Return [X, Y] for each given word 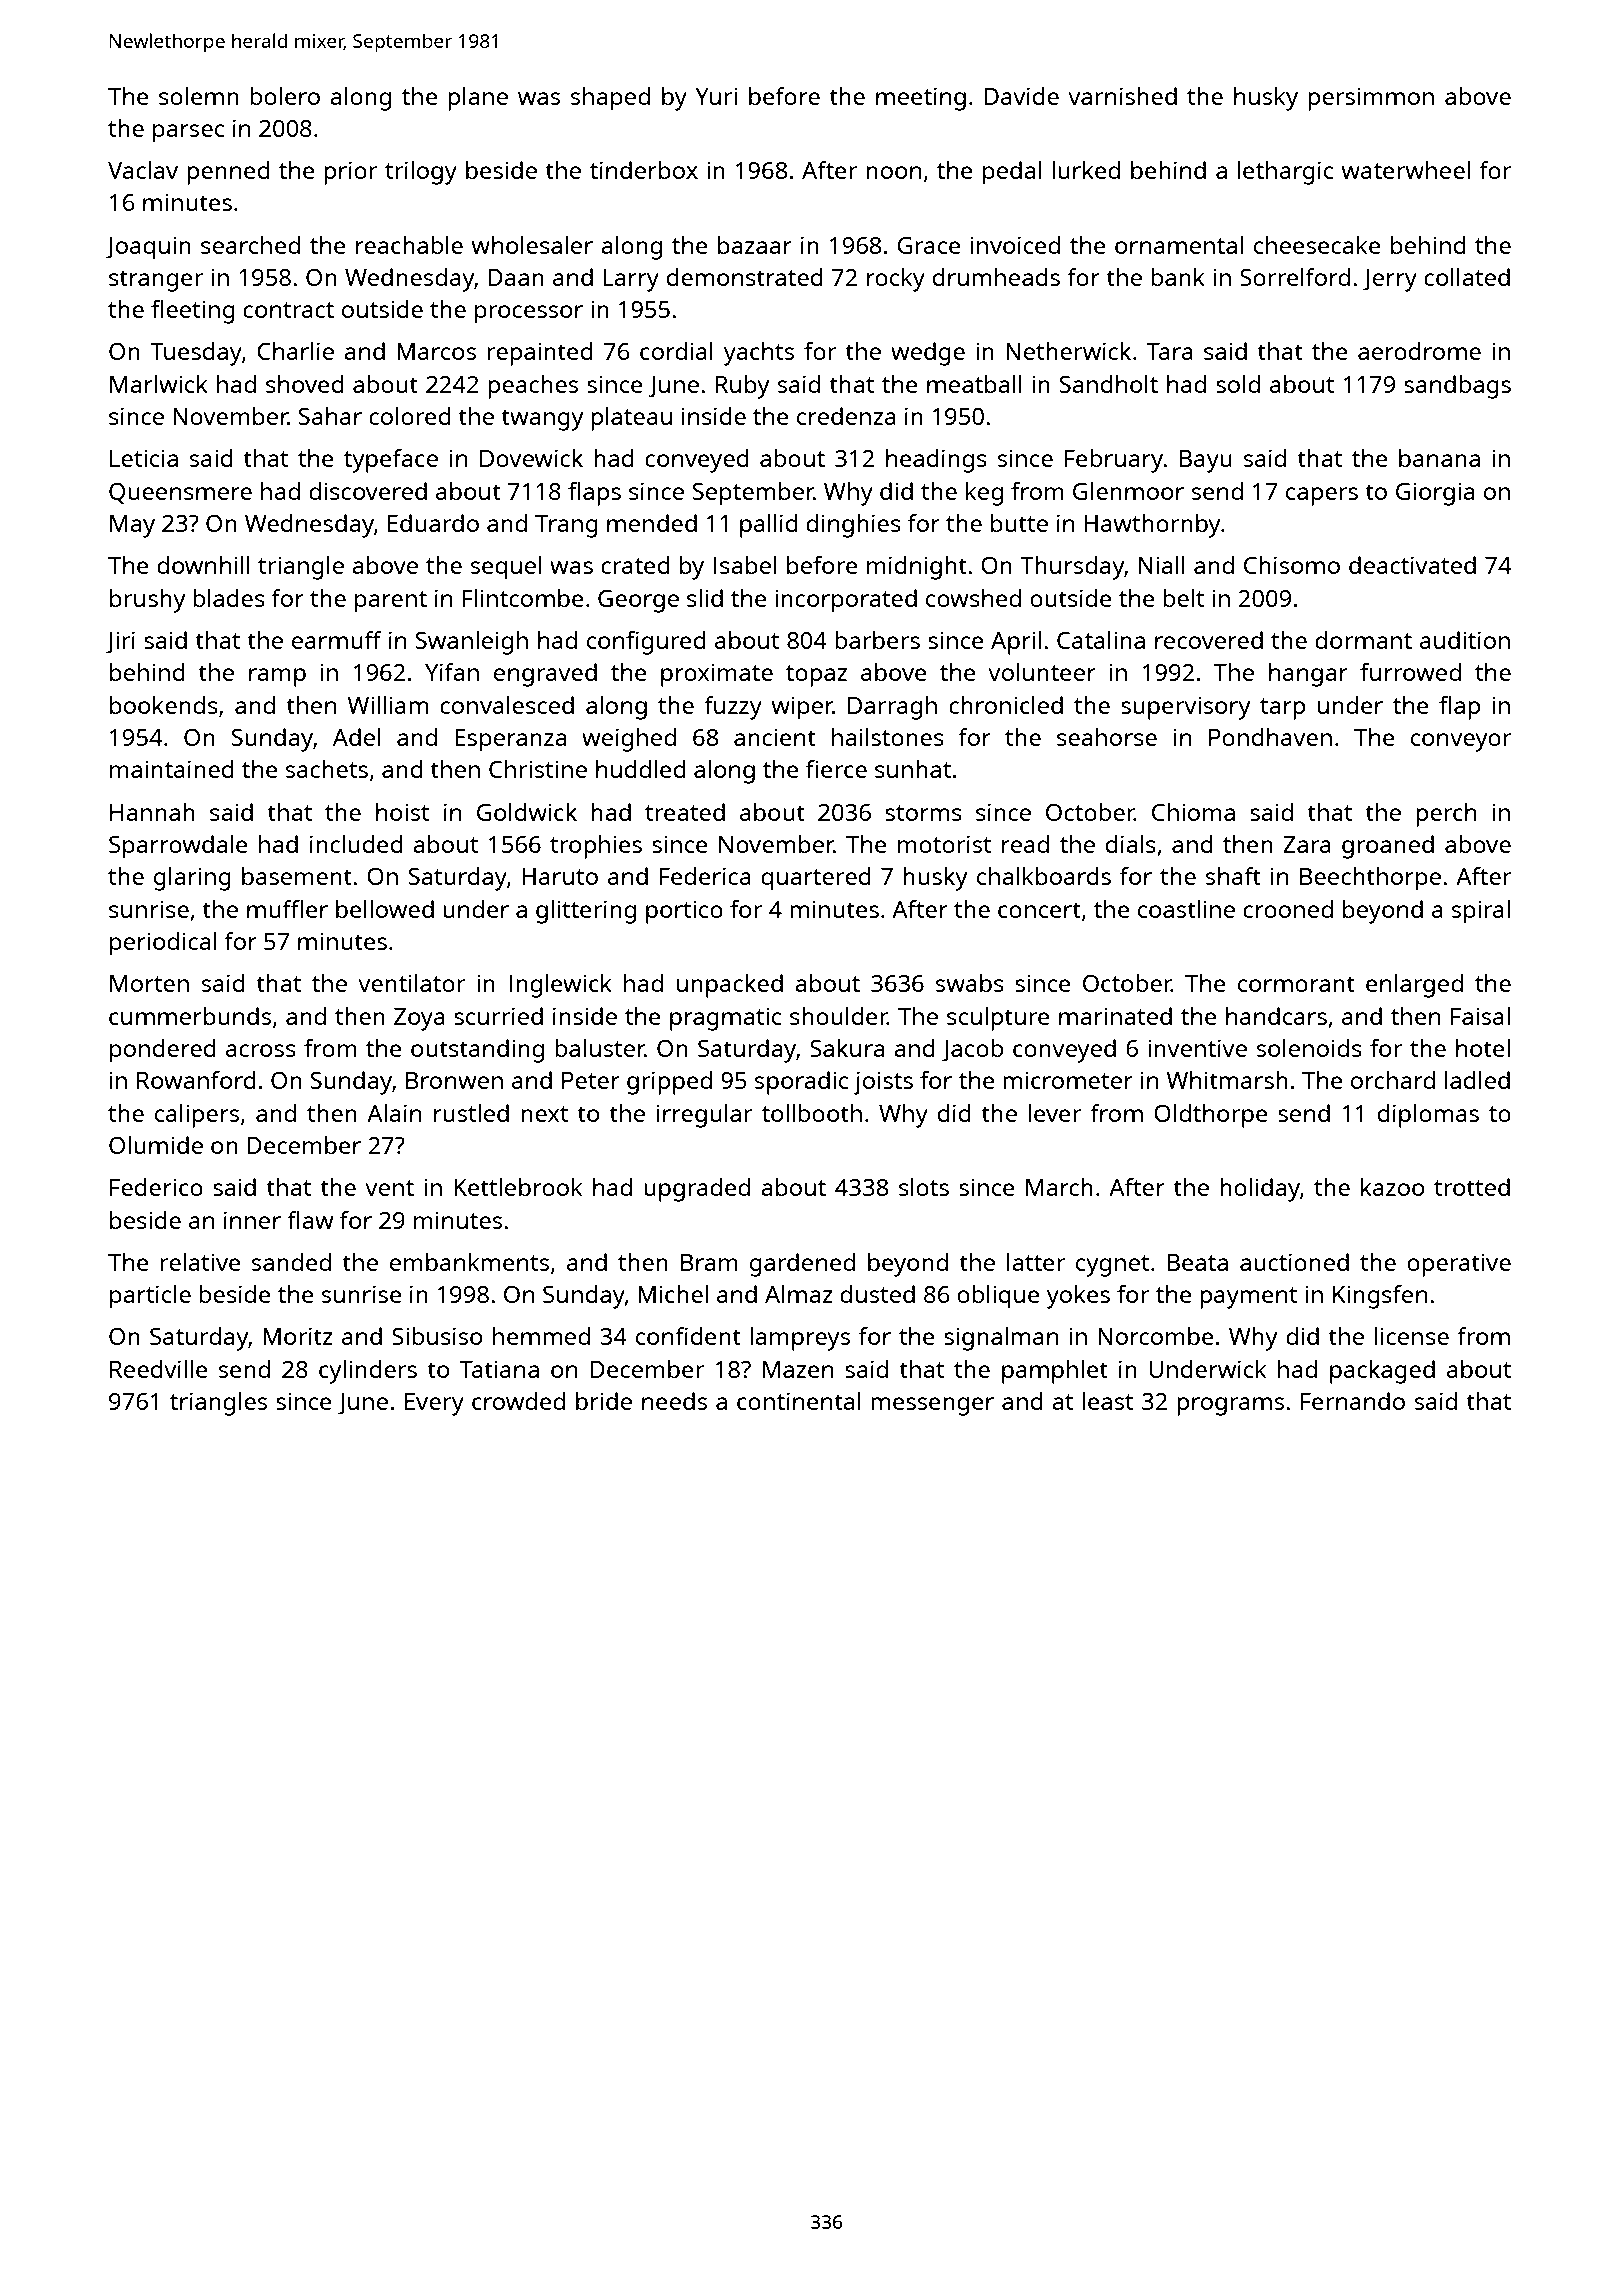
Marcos [436, 351]
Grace [929, 245]
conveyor [1461, 742]
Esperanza [510, 740]
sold [1238, 384]
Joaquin [148, 248]
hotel [1483, 1048]
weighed [629, 740]
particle [150, 1297]
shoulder [838, 1016]
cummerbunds [190, 1016]
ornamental [1179, 245]
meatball [974, 384]
